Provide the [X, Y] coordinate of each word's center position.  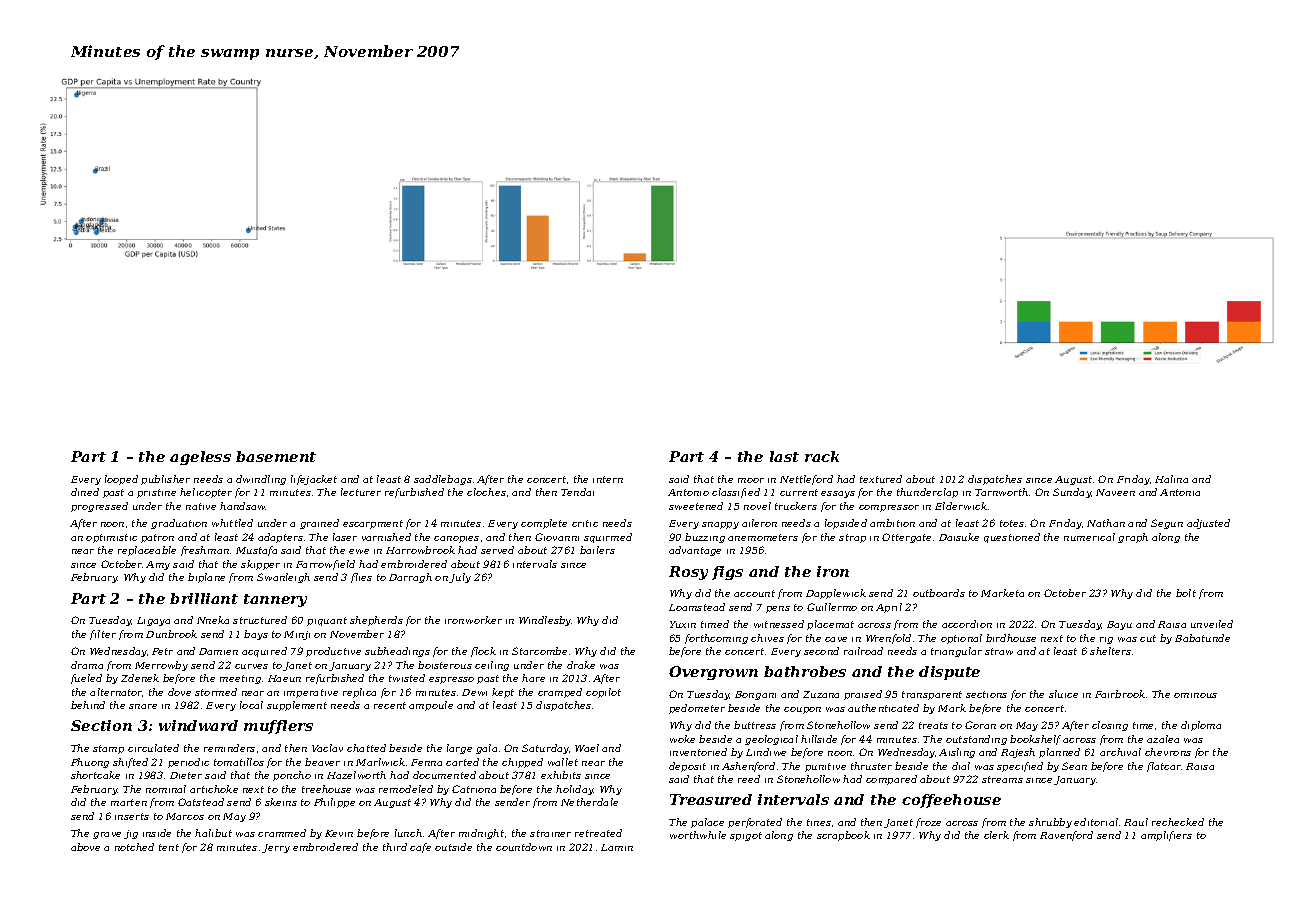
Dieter [186, 775]
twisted [407, 678]
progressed [99, 507]
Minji [297, 635]
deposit [687, 767]
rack [822, 456]
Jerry [276, 848]
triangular [956, 652]
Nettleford [806, 480]
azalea [1163, 739]
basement [276, 456]
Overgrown [713, 673]
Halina [1171, 479]
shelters [1110, 651]
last [784, 456]
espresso [451, 680]
